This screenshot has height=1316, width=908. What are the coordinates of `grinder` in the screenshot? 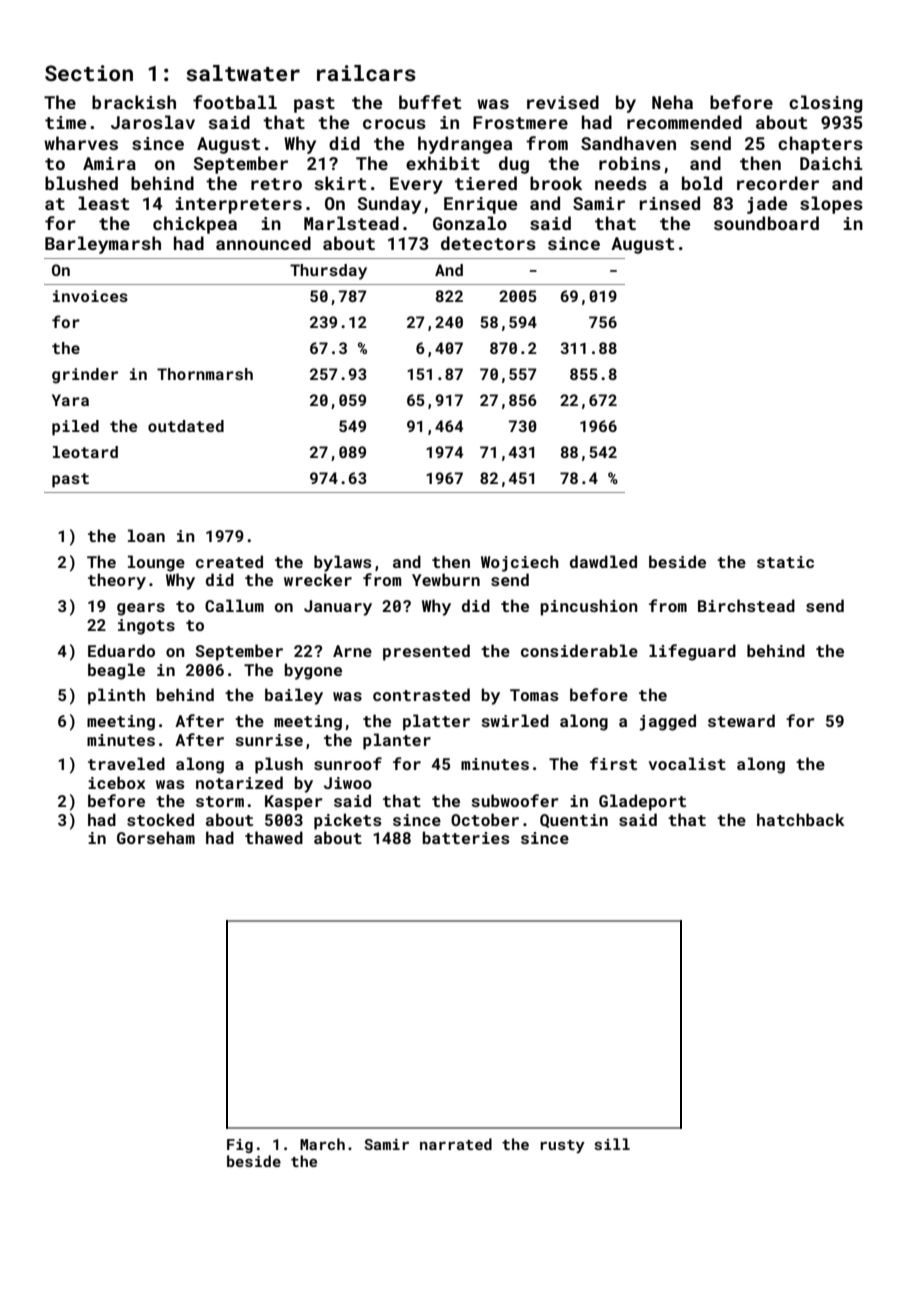 It's located at (85, 376).
